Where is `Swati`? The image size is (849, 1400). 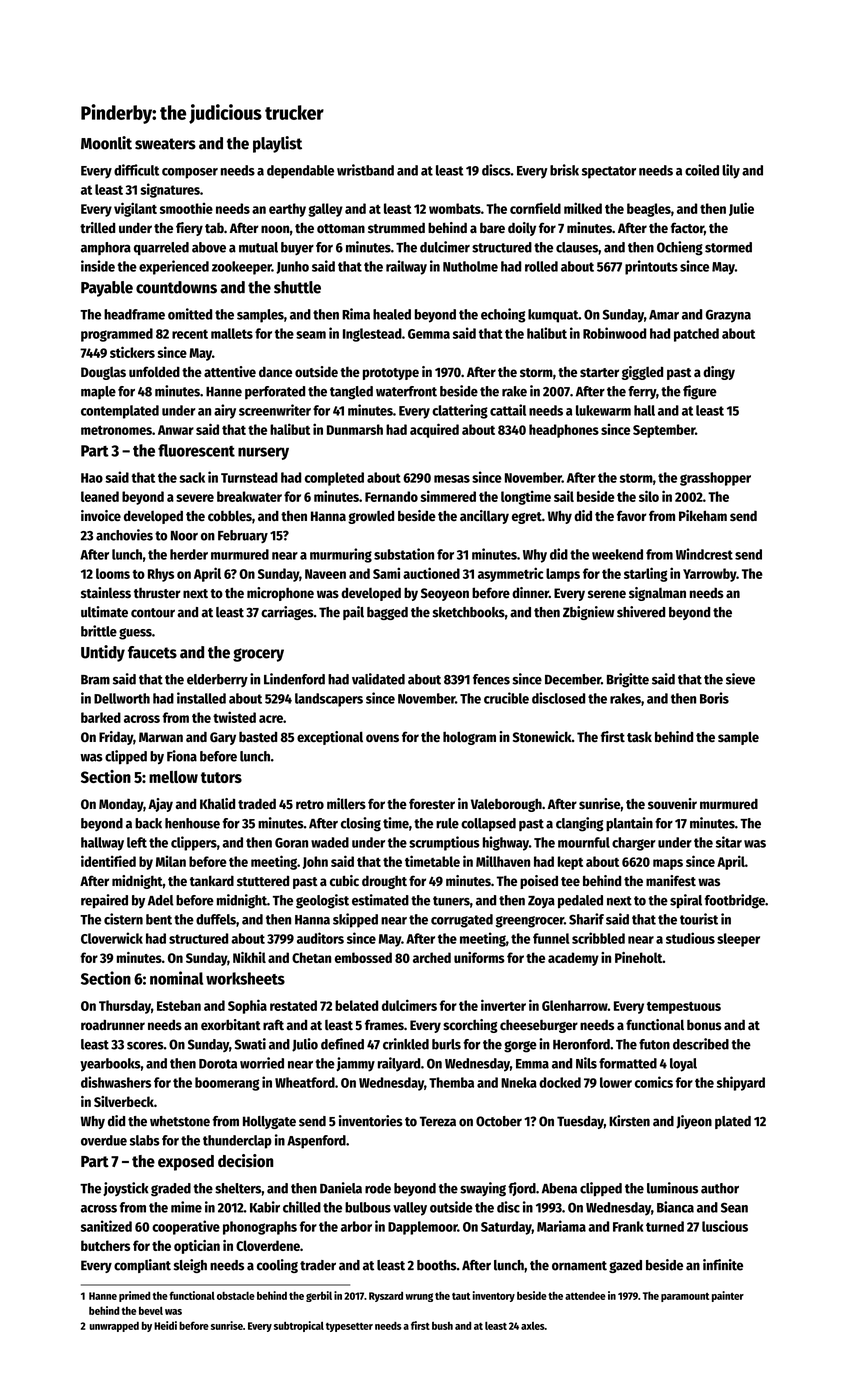
Swati is located at coordinates (250, 1044).
